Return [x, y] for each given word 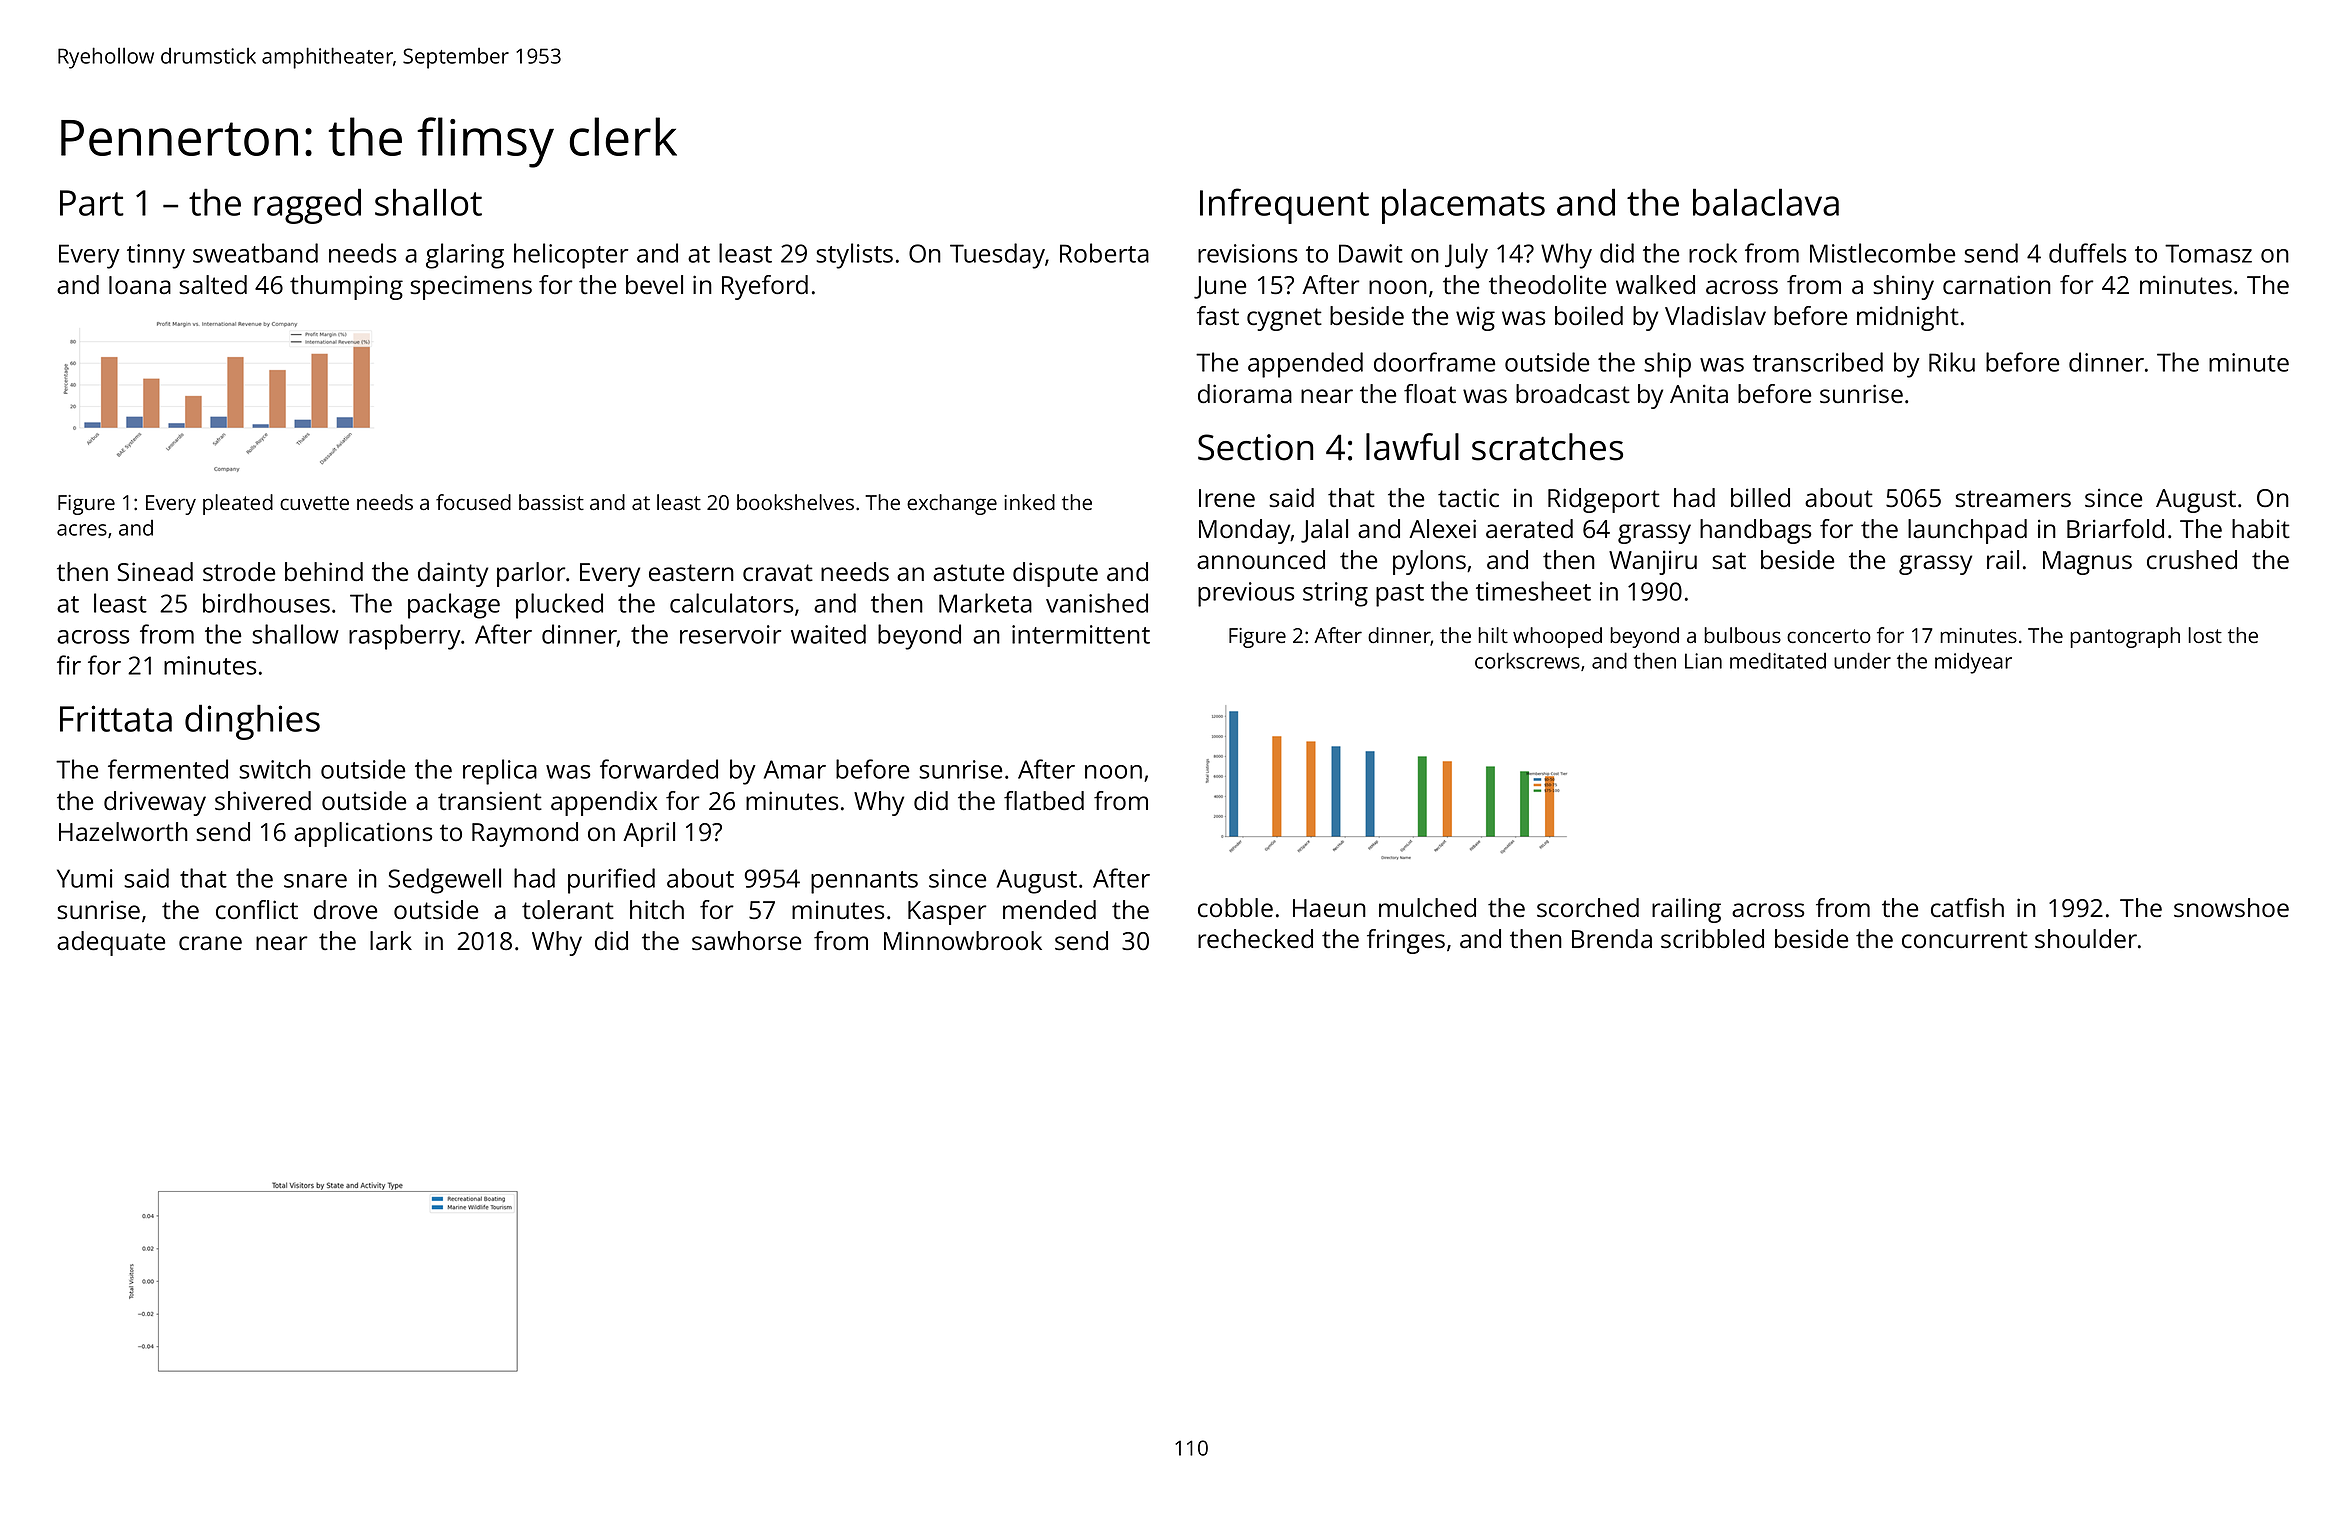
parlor [531, 574]
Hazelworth [123, 832]
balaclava [1766, 202]
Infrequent [1284, 206]
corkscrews [1527, 660]
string [1335, 594]
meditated [1778, 660]
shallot [428, 202]
